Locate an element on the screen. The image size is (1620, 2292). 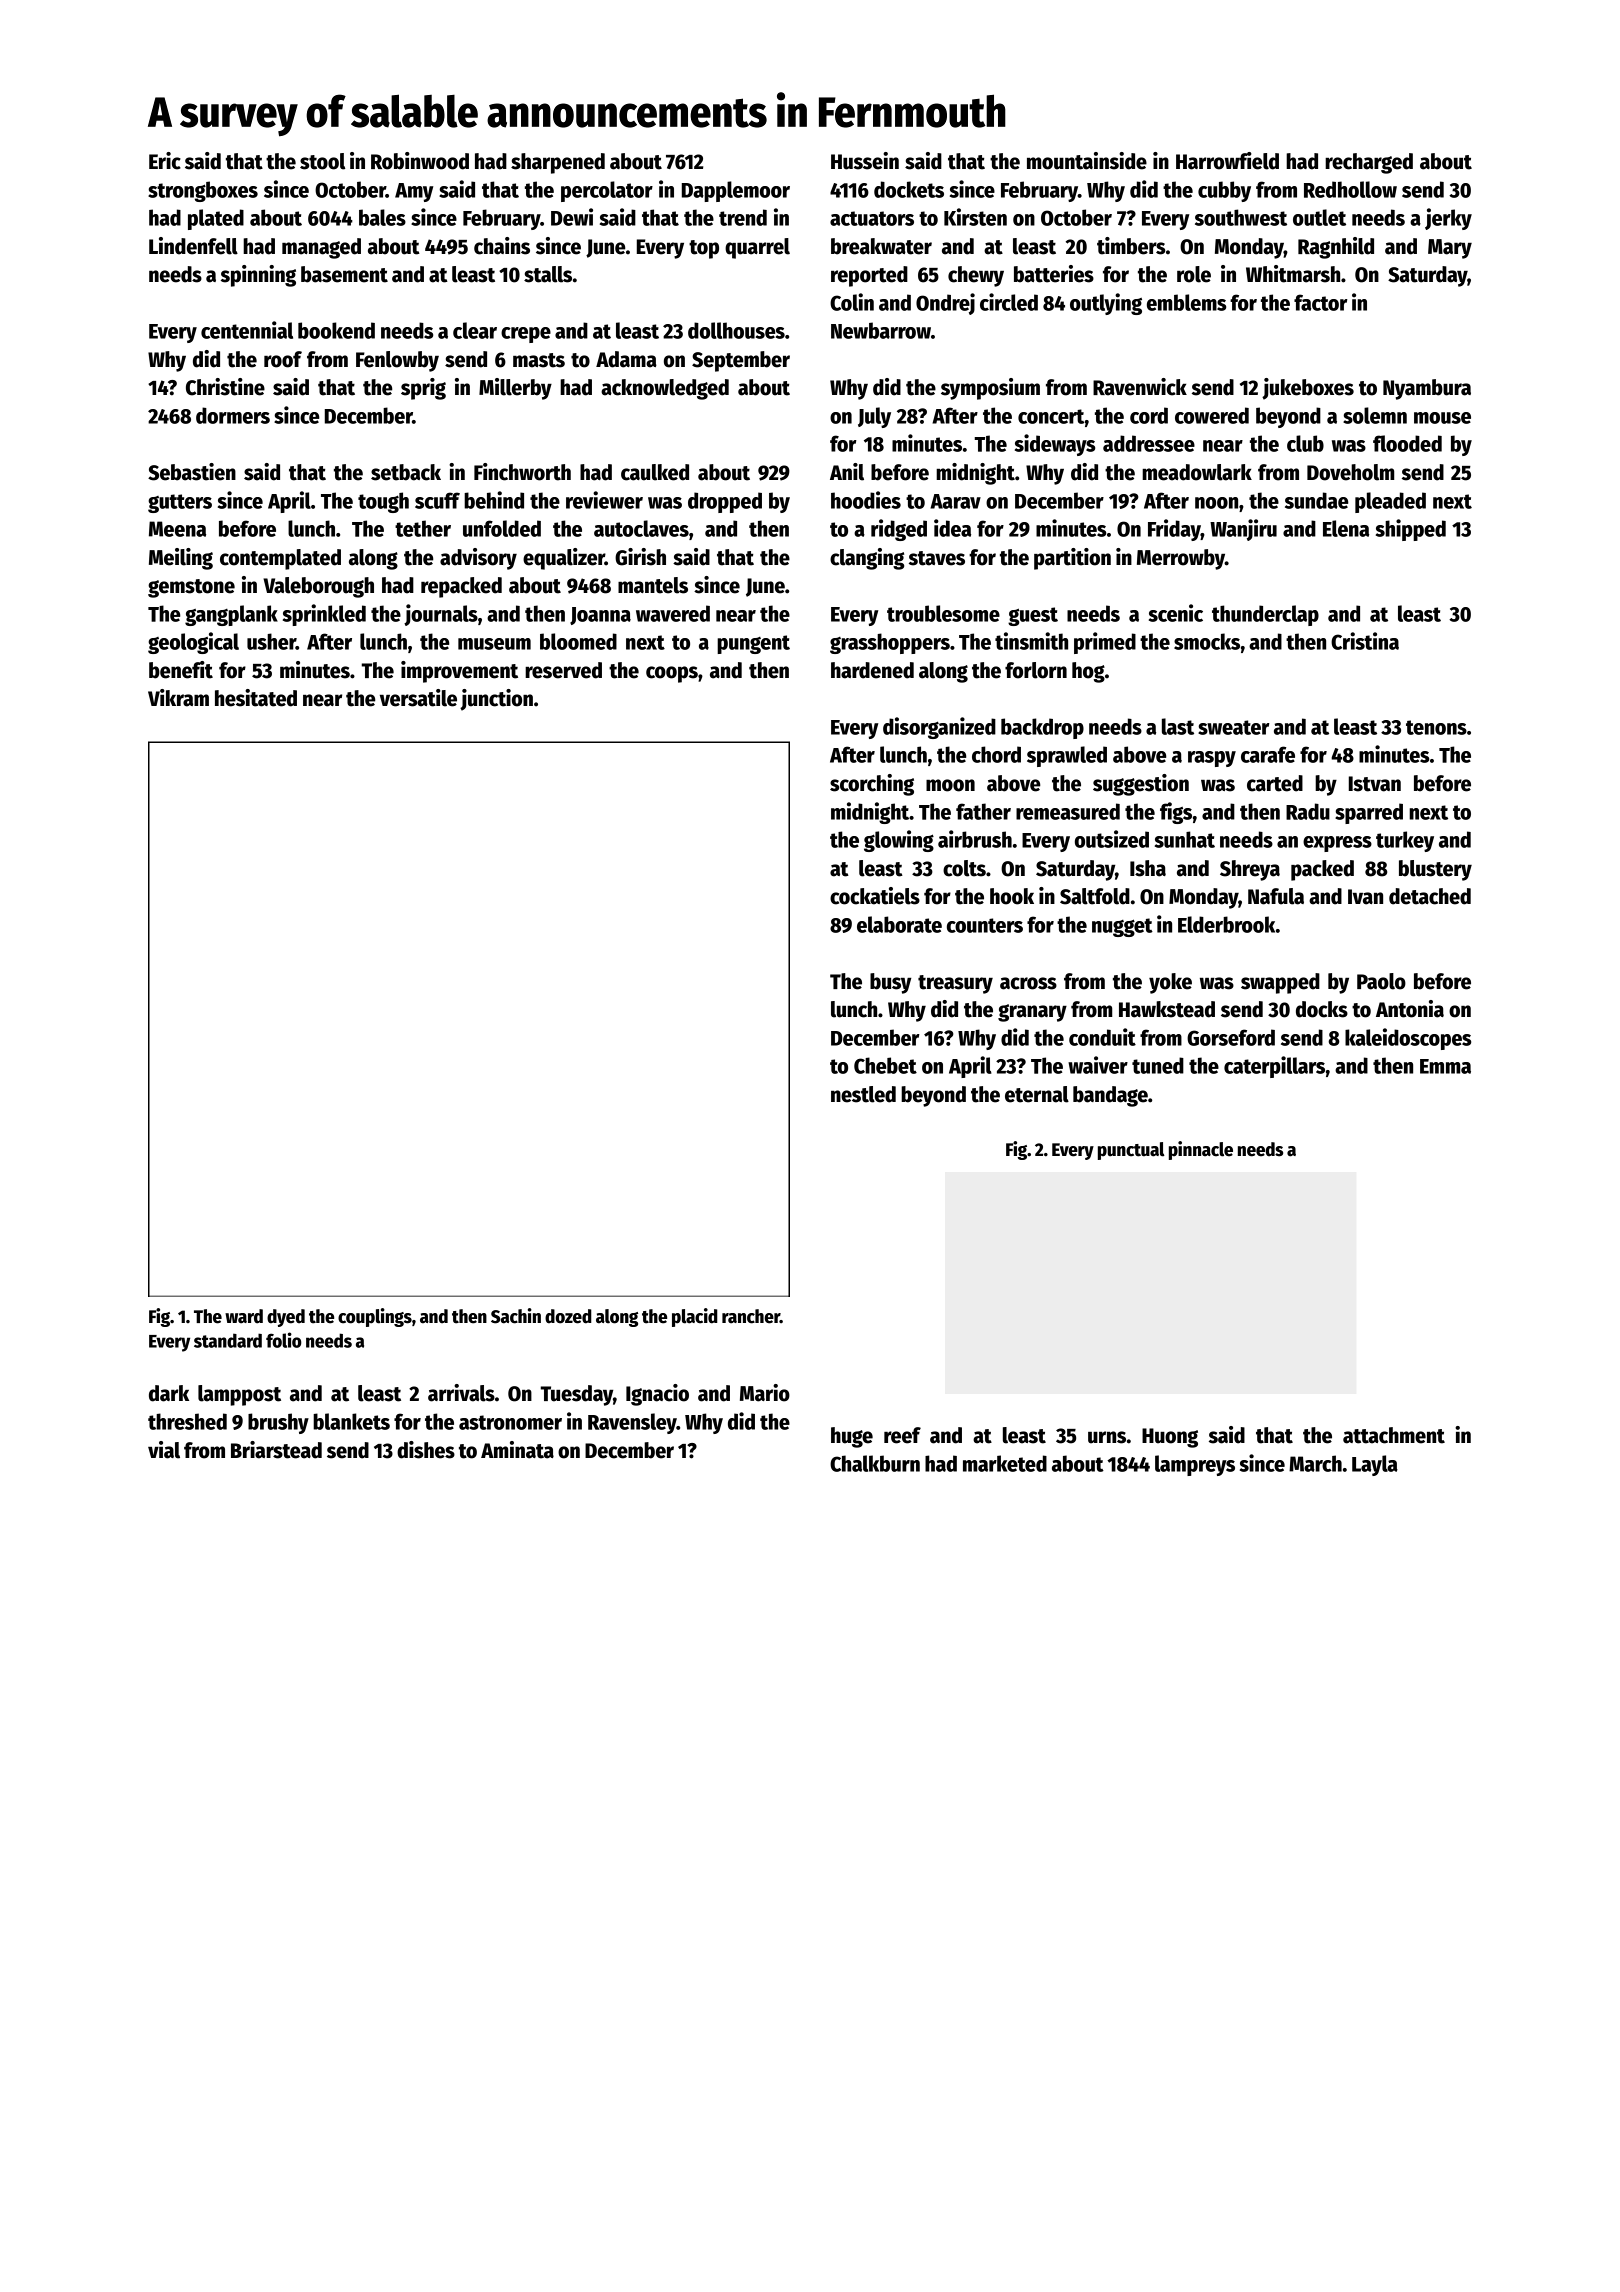
Emma is located at coordinates (1445, 1066).
